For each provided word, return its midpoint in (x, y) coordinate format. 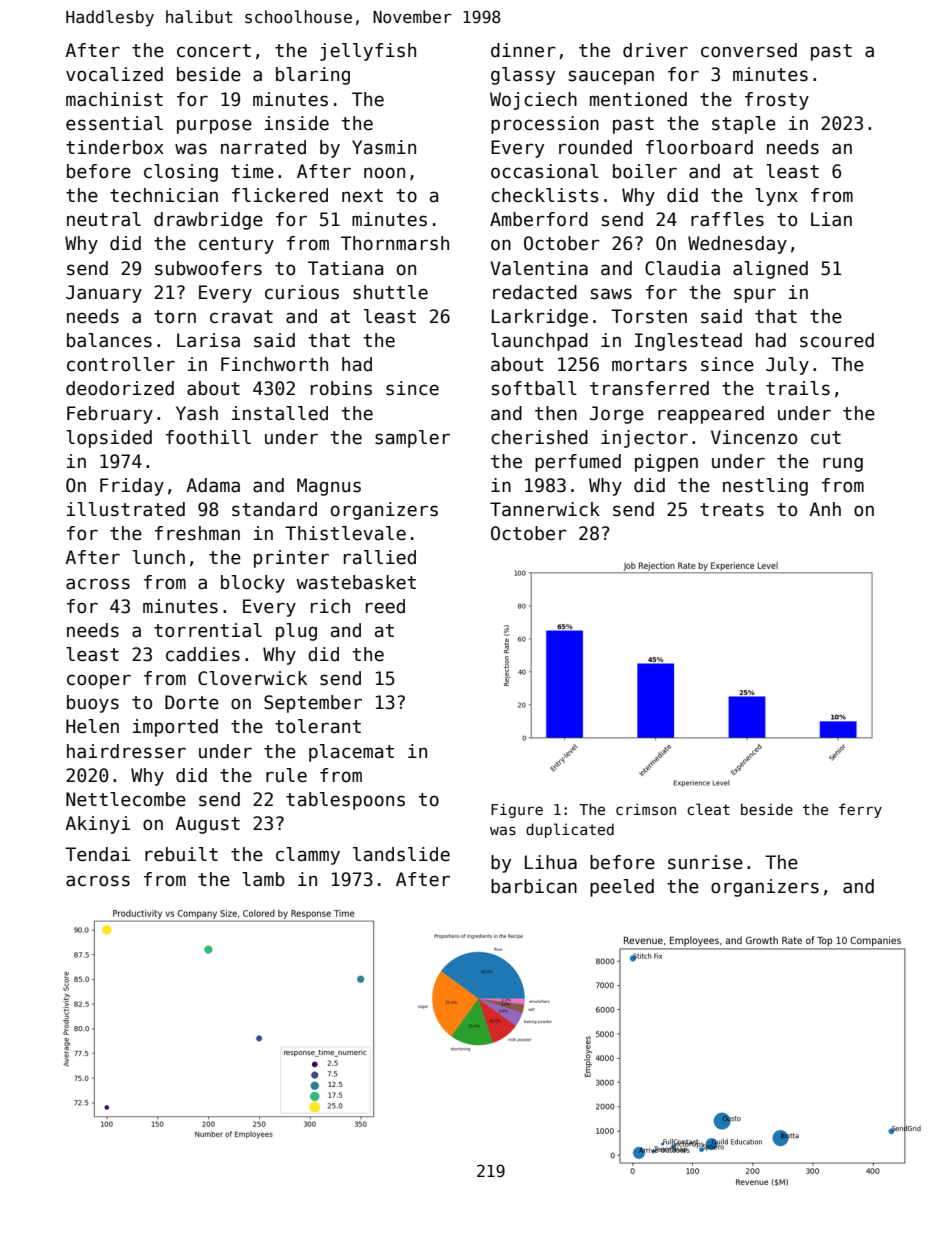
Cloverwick (252, 678)
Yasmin (384, 147)
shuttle (390, 292)
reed (385, 606)
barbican (534, 886)
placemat (351, 753)
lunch (158, 557)
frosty (777, 101)
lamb (263, 879)
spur (755, 295)
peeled (622, 888)
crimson (646, 809)
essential (114, 123)
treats (732, 510)
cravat (241, 317)
